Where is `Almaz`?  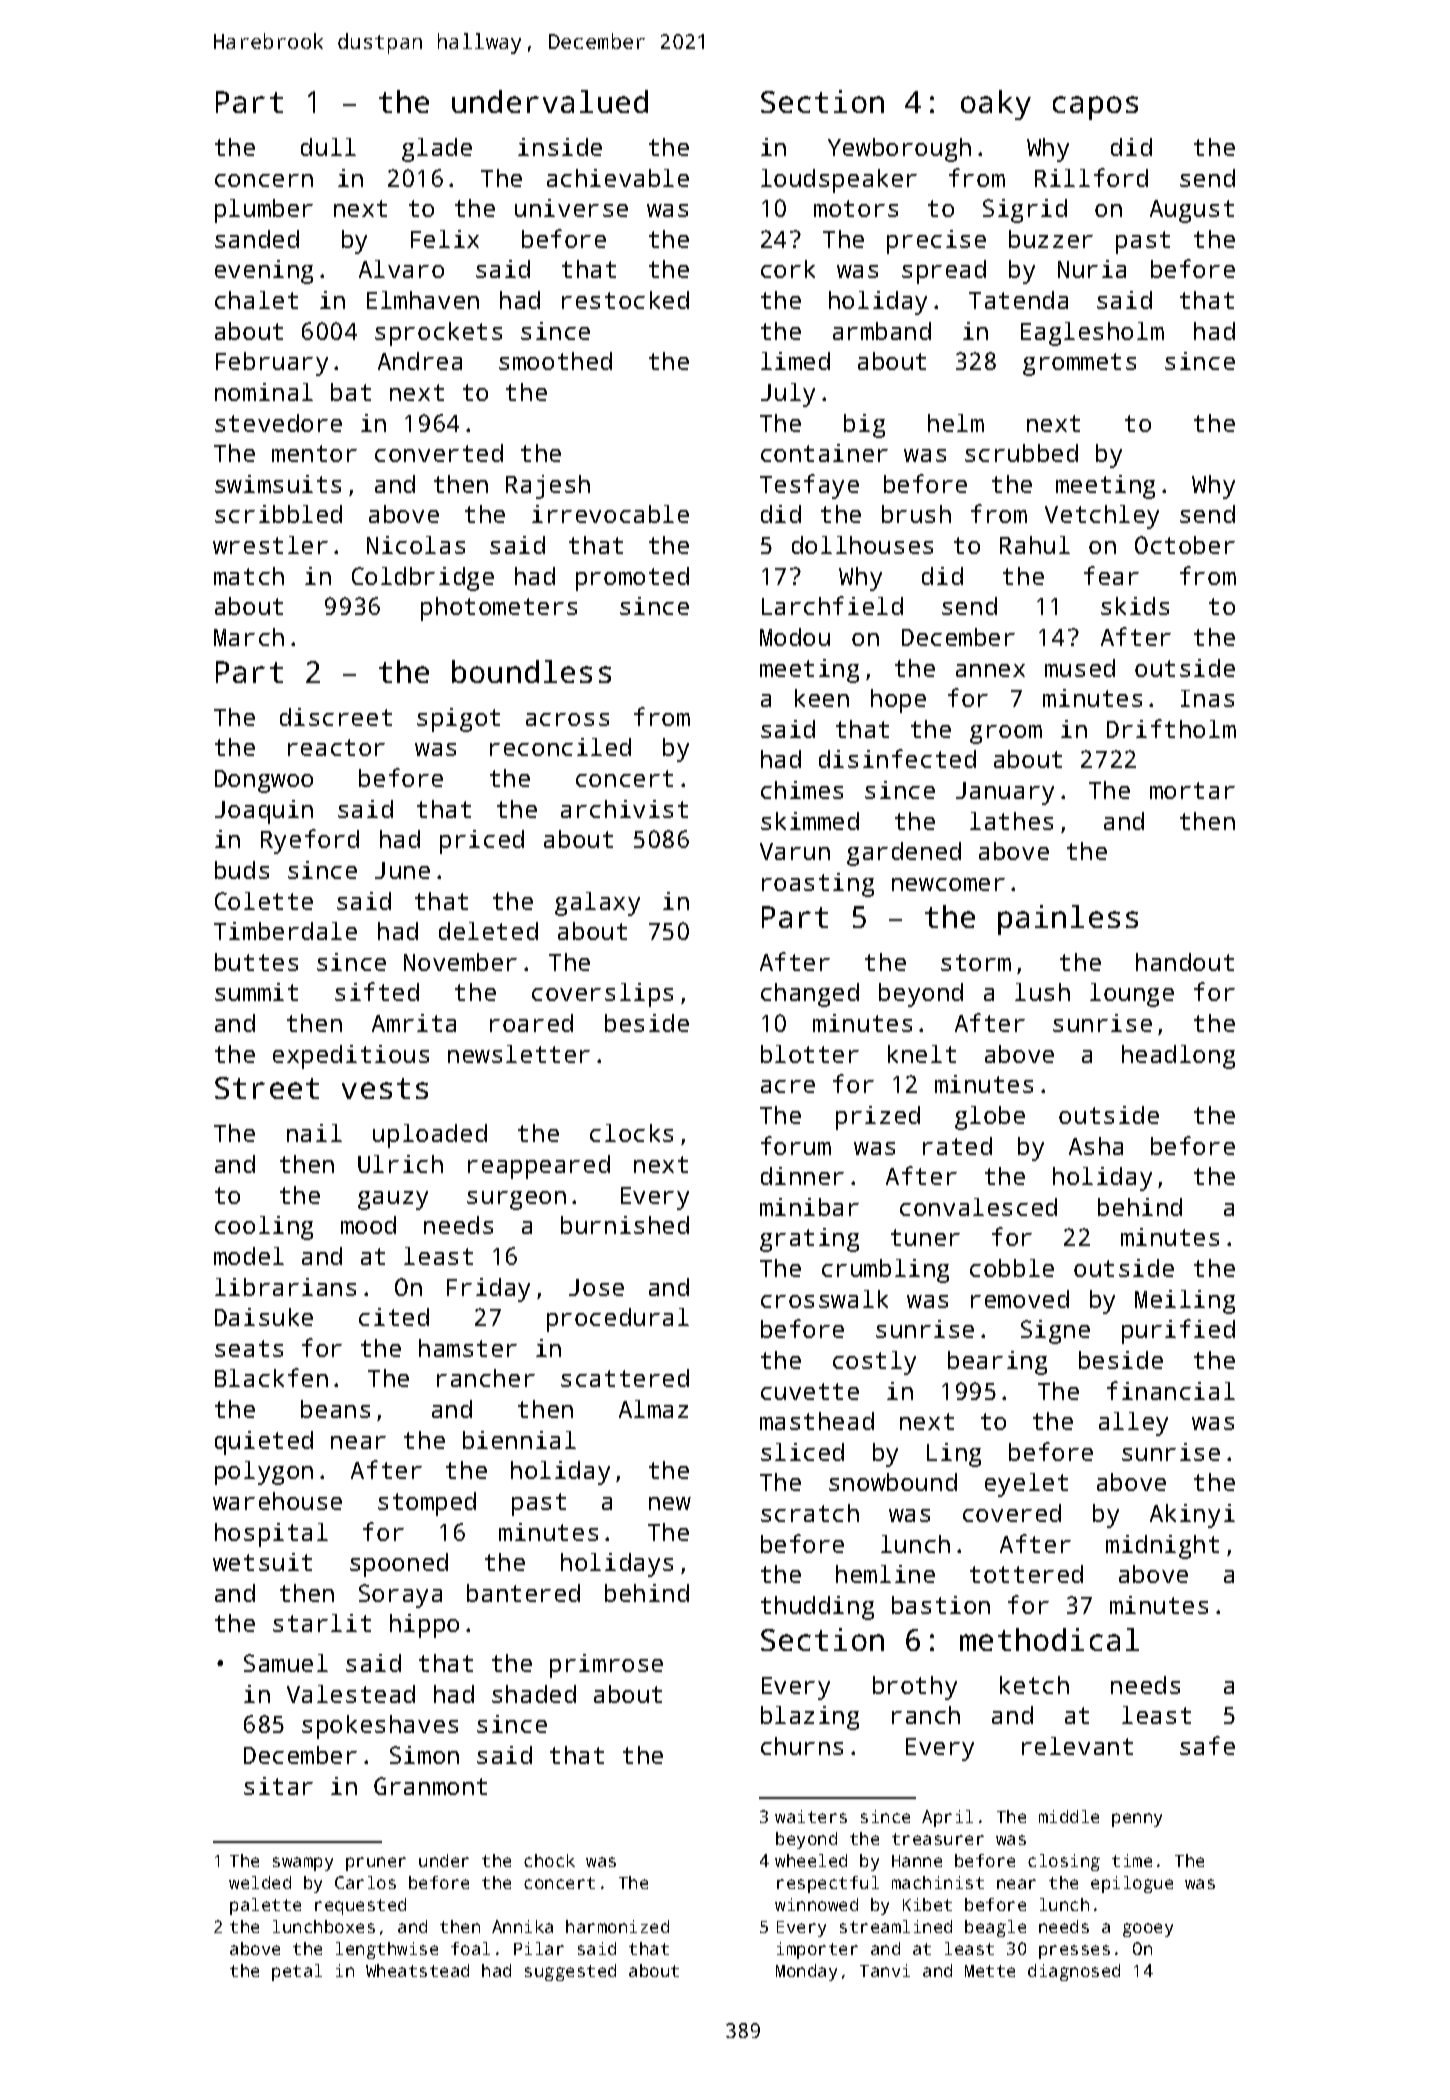 Almaz is located at coordinates (653, 1409).
